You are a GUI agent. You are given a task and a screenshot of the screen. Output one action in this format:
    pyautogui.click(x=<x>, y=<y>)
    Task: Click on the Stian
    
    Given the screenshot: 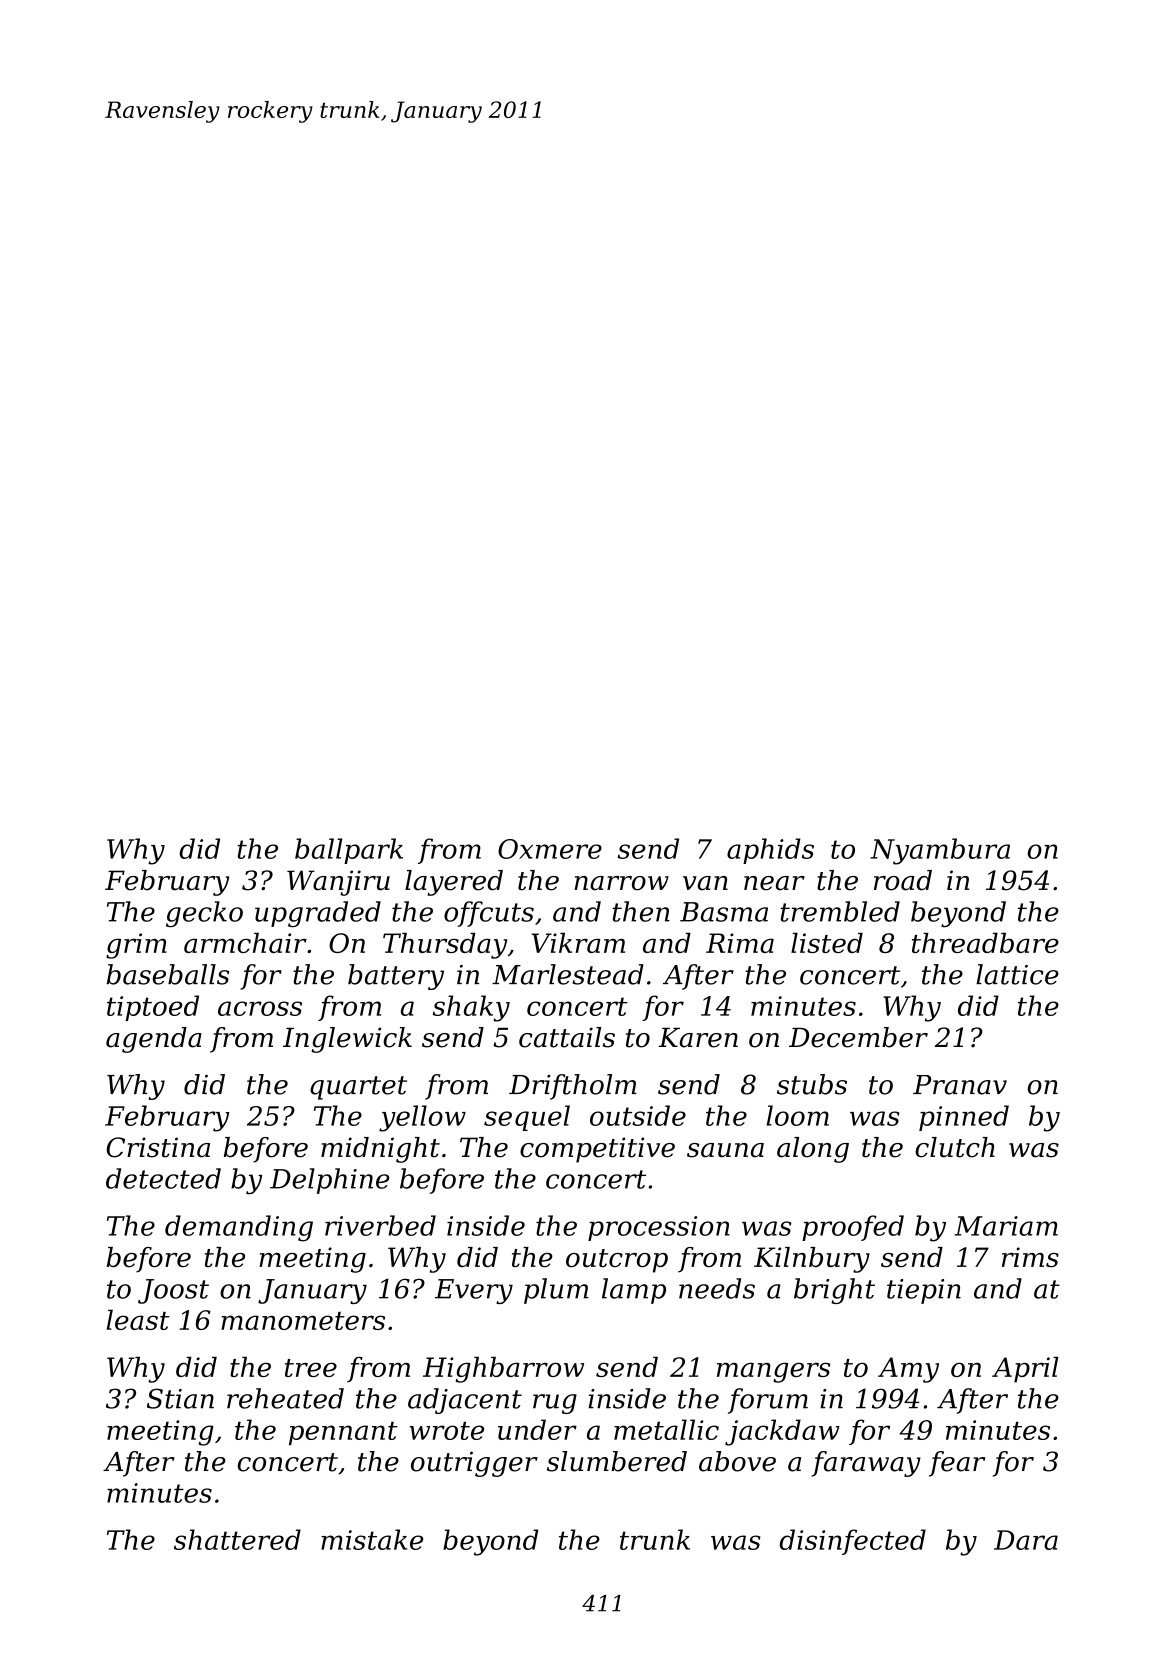 What is the action you would take?
    pyautogui.click(x=180, y=1398)
